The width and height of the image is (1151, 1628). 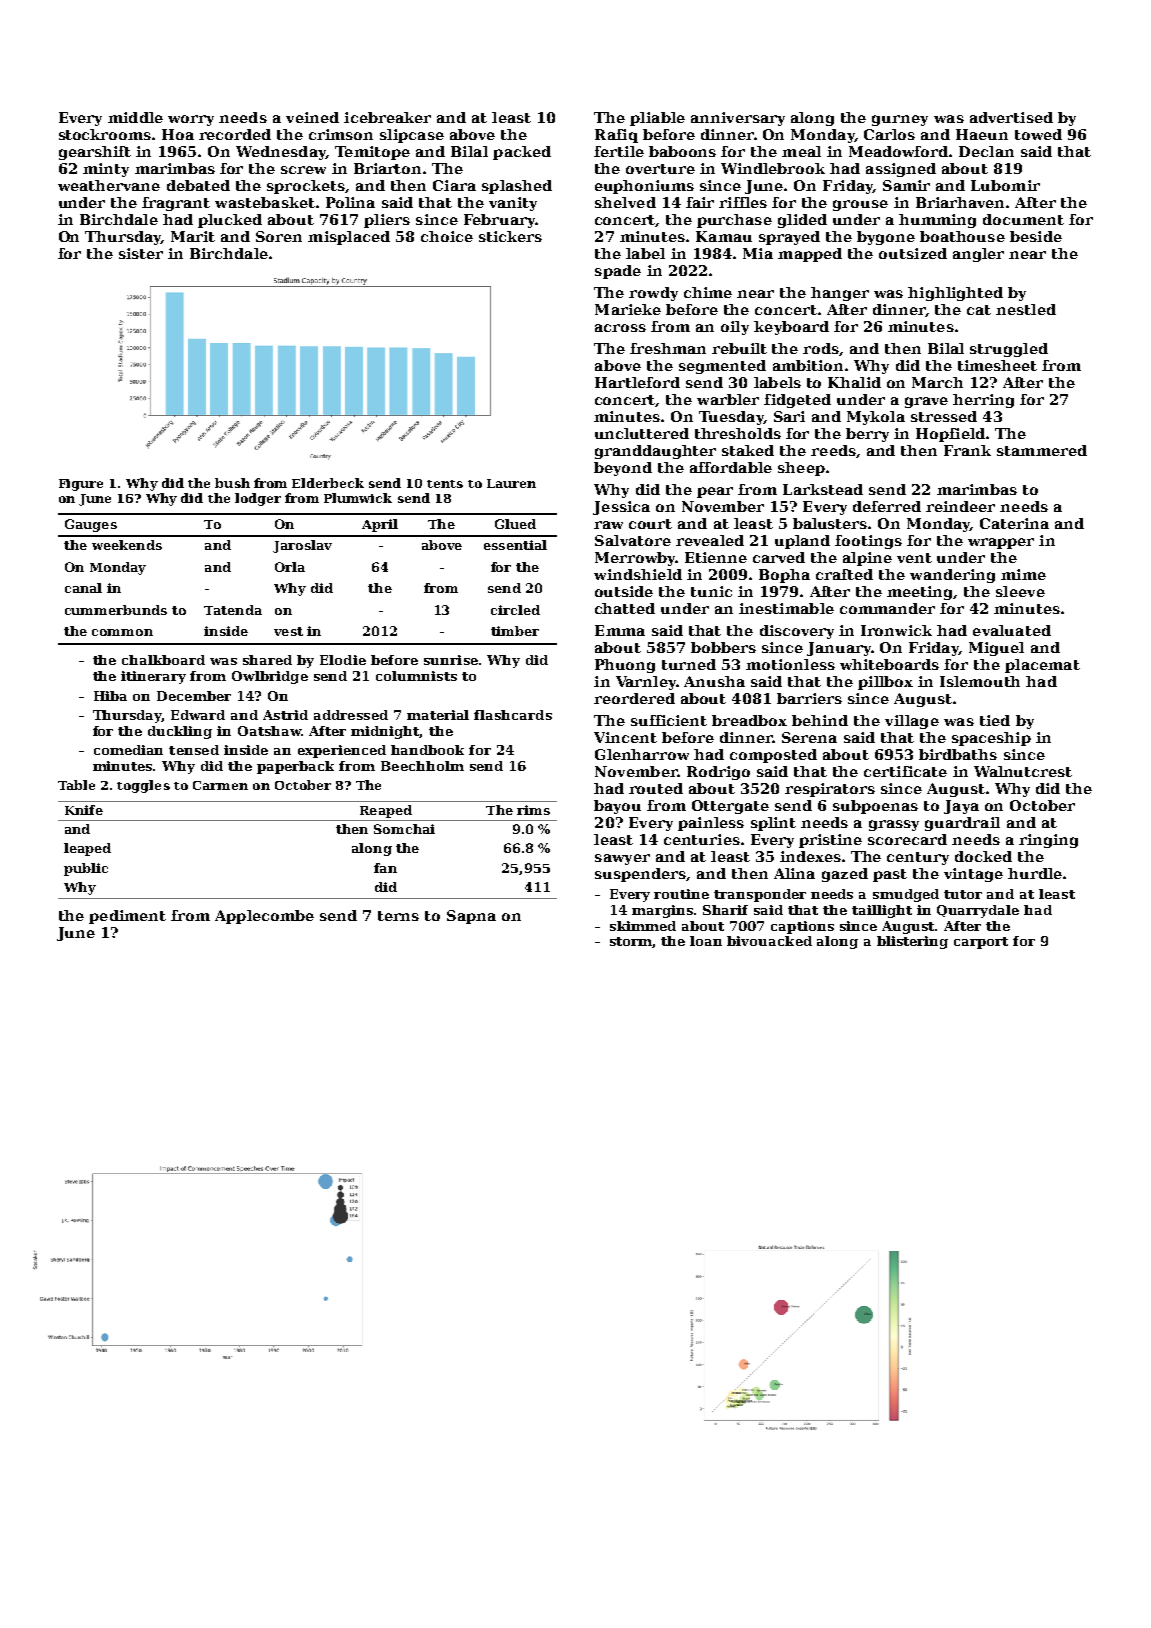 What do you see at coordinates (1042, 450) in the image?
I see `stammered` at bounding box center [1042, 450].
